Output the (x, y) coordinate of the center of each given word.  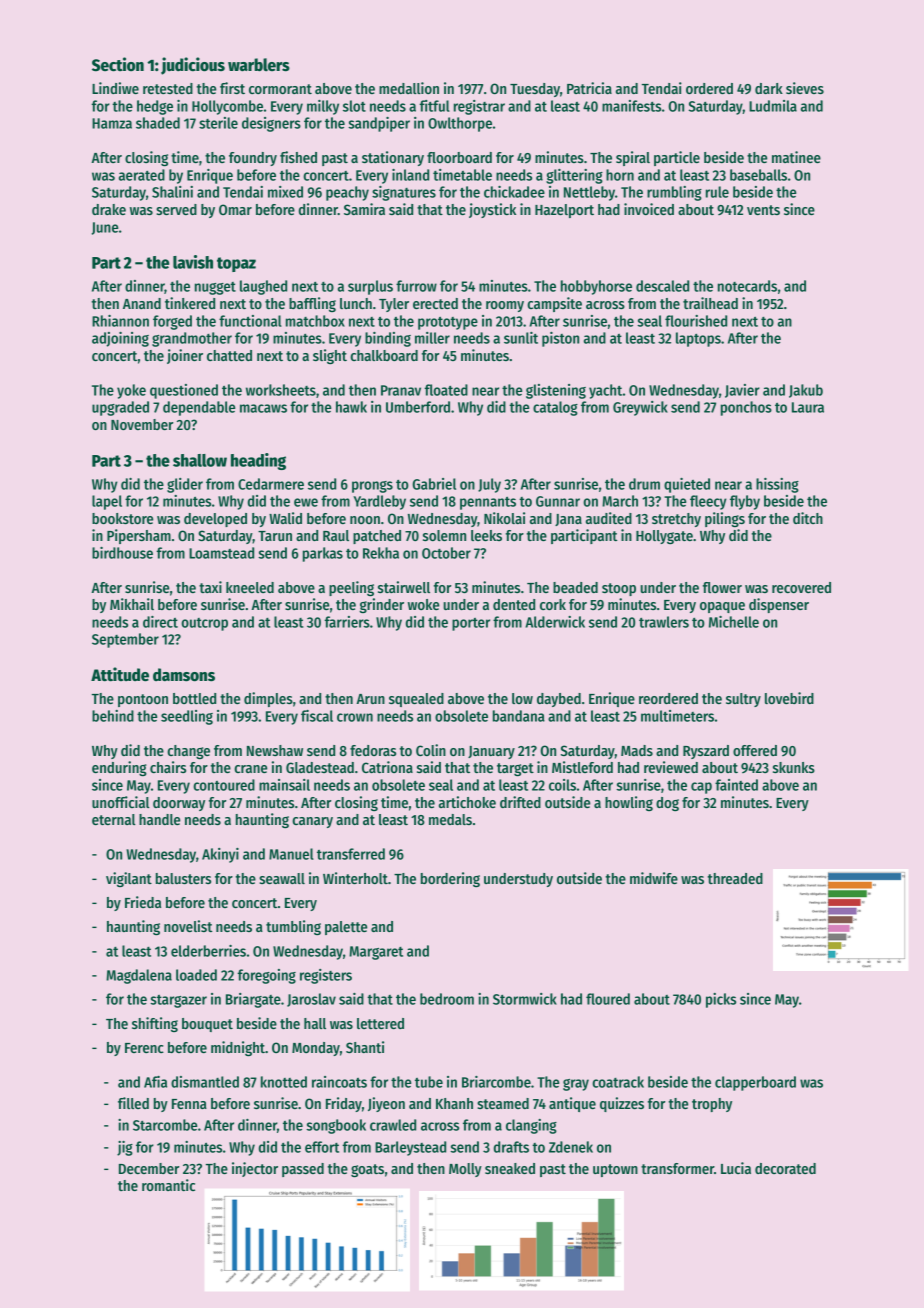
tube (429, 1082)
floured (608, 999)
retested (168, 88)
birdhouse (122, 553)
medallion (409, 88)
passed (303, 1170)
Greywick (640, 408)
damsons (184, 675)
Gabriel (434, 484)
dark (769, 88)
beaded (575, 587)
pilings (725, 519)
